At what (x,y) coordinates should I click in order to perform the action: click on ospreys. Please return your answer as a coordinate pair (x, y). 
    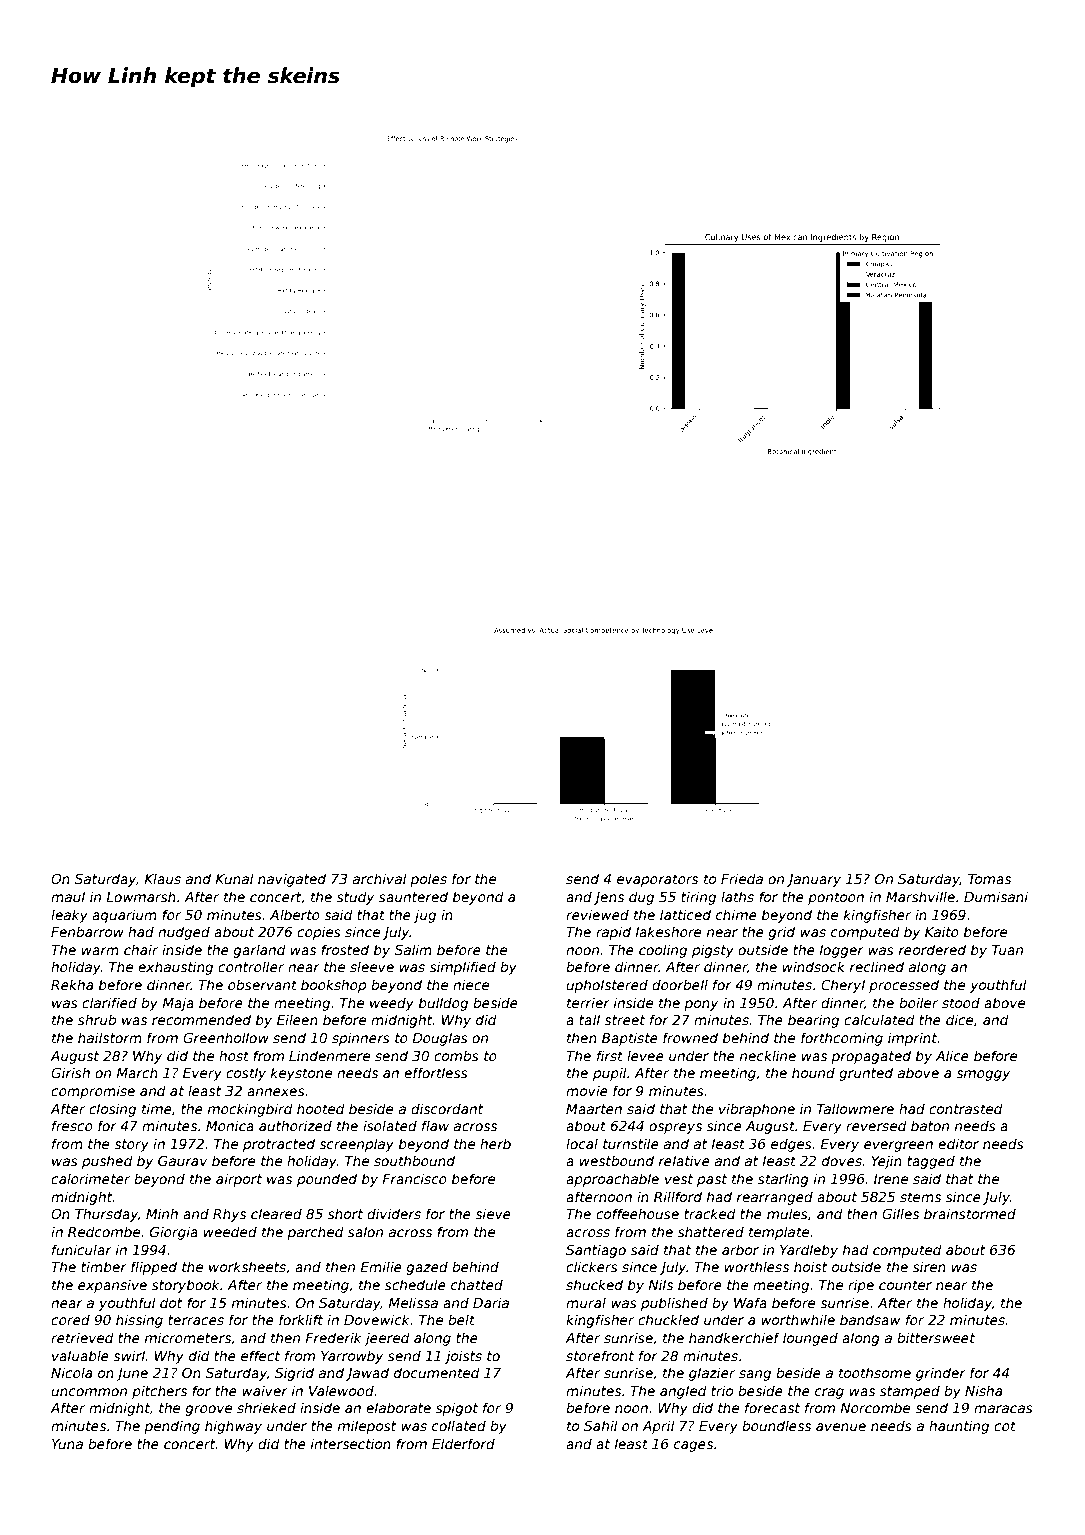
    Looking at the image, I should click on (675, 1128).
